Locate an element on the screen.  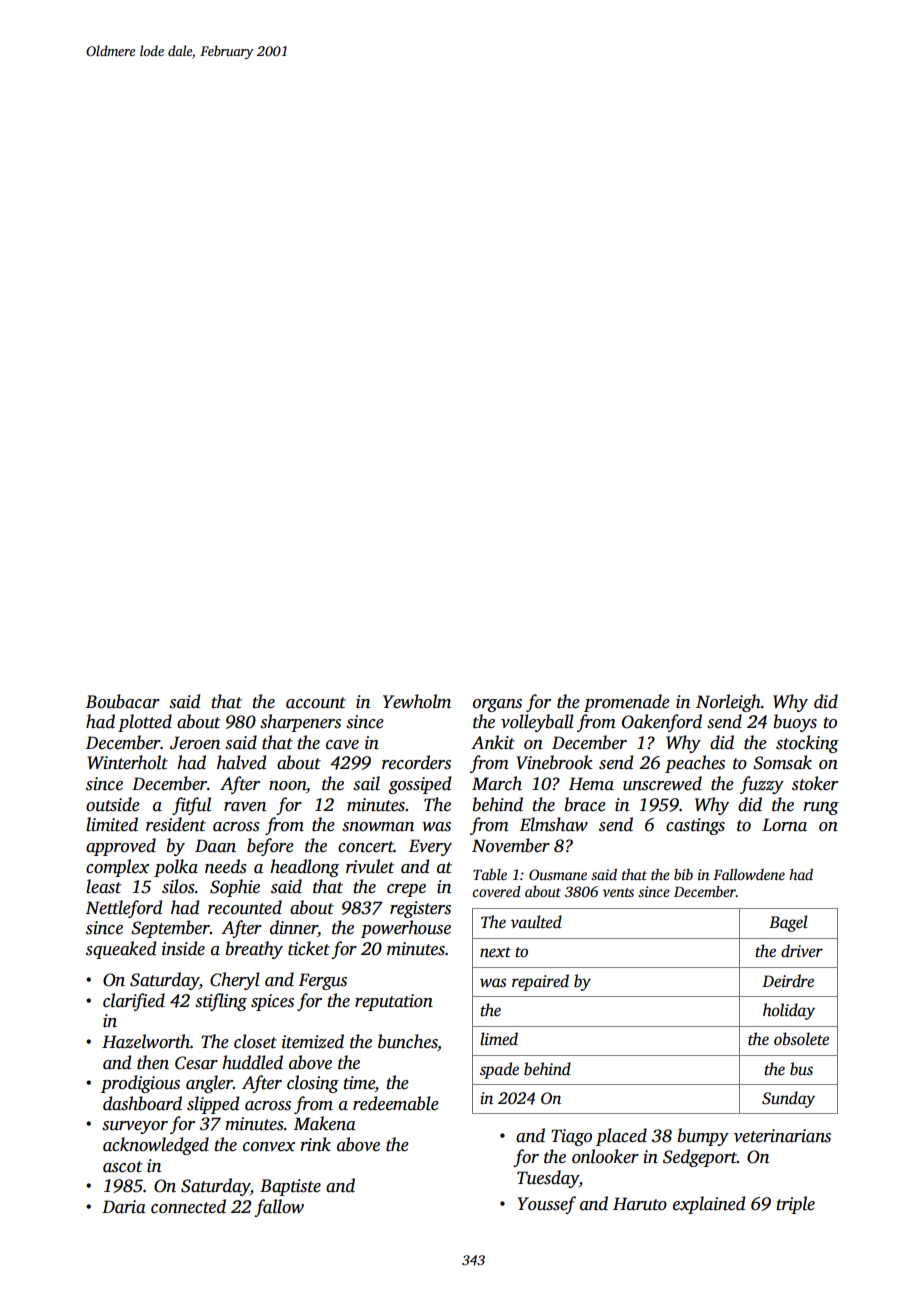
connected is located at coordinates (188, 1206).
